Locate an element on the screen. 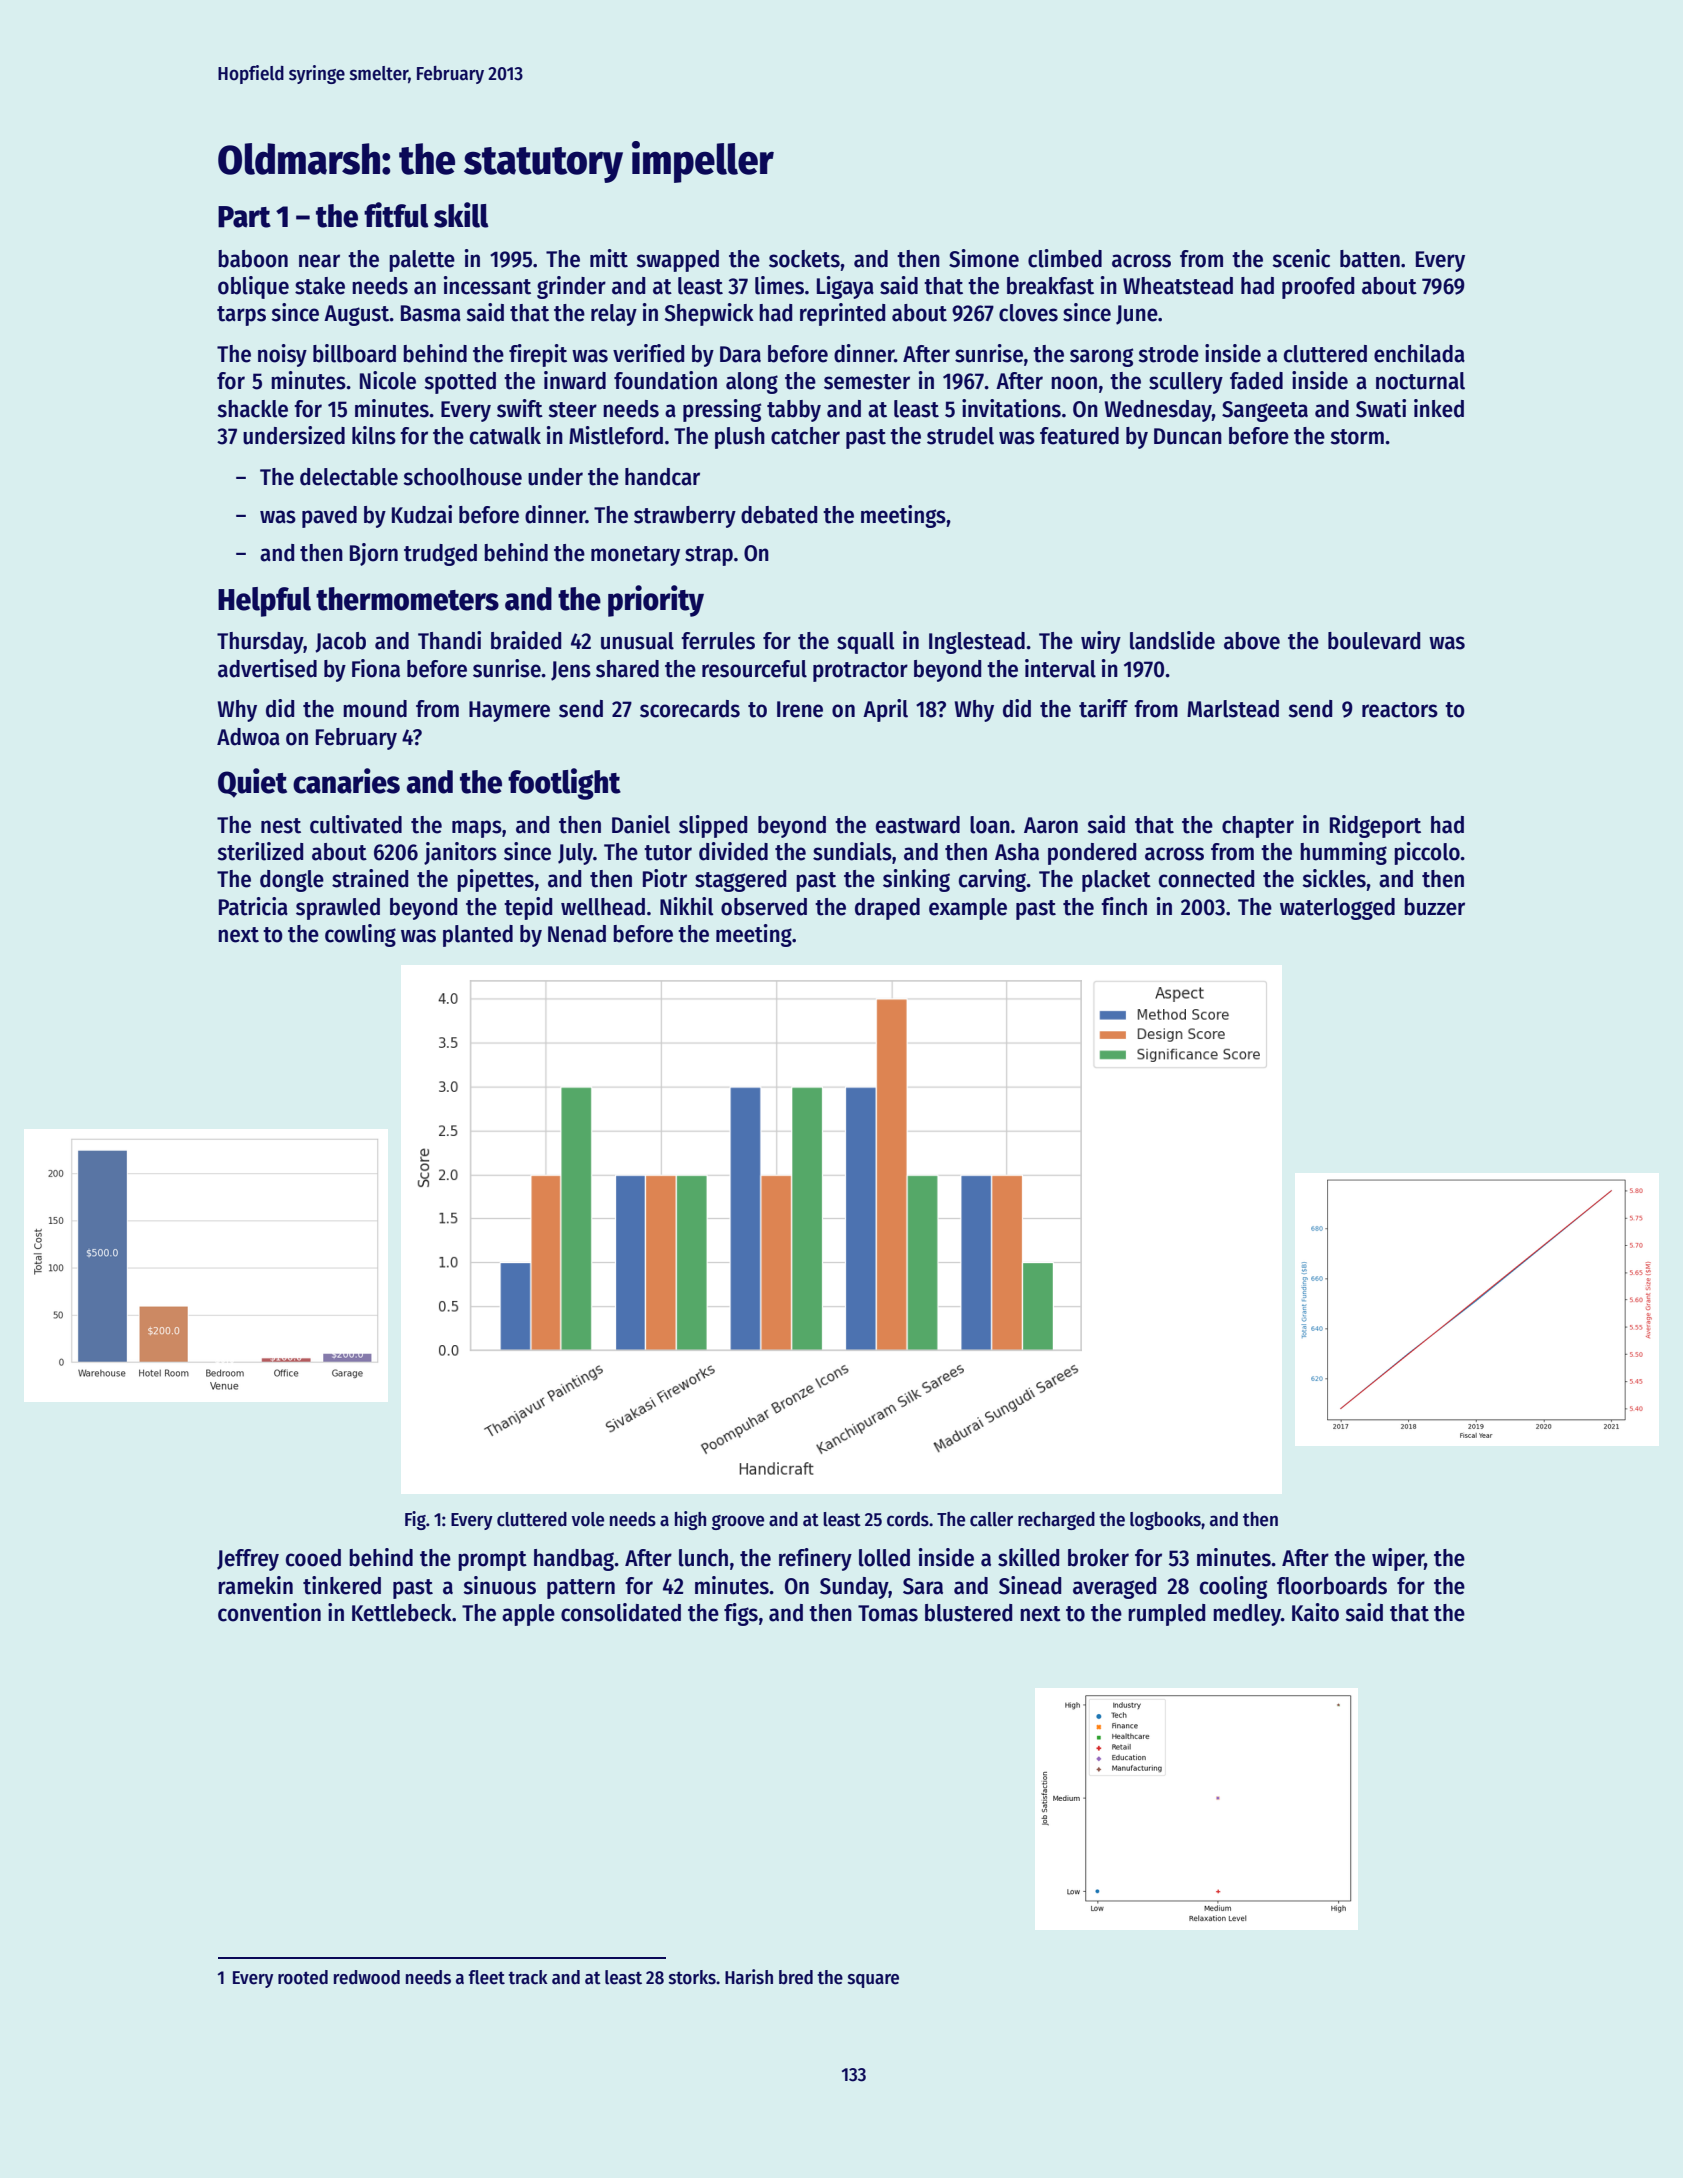  Quiet is located at coordinates (252, 783).
